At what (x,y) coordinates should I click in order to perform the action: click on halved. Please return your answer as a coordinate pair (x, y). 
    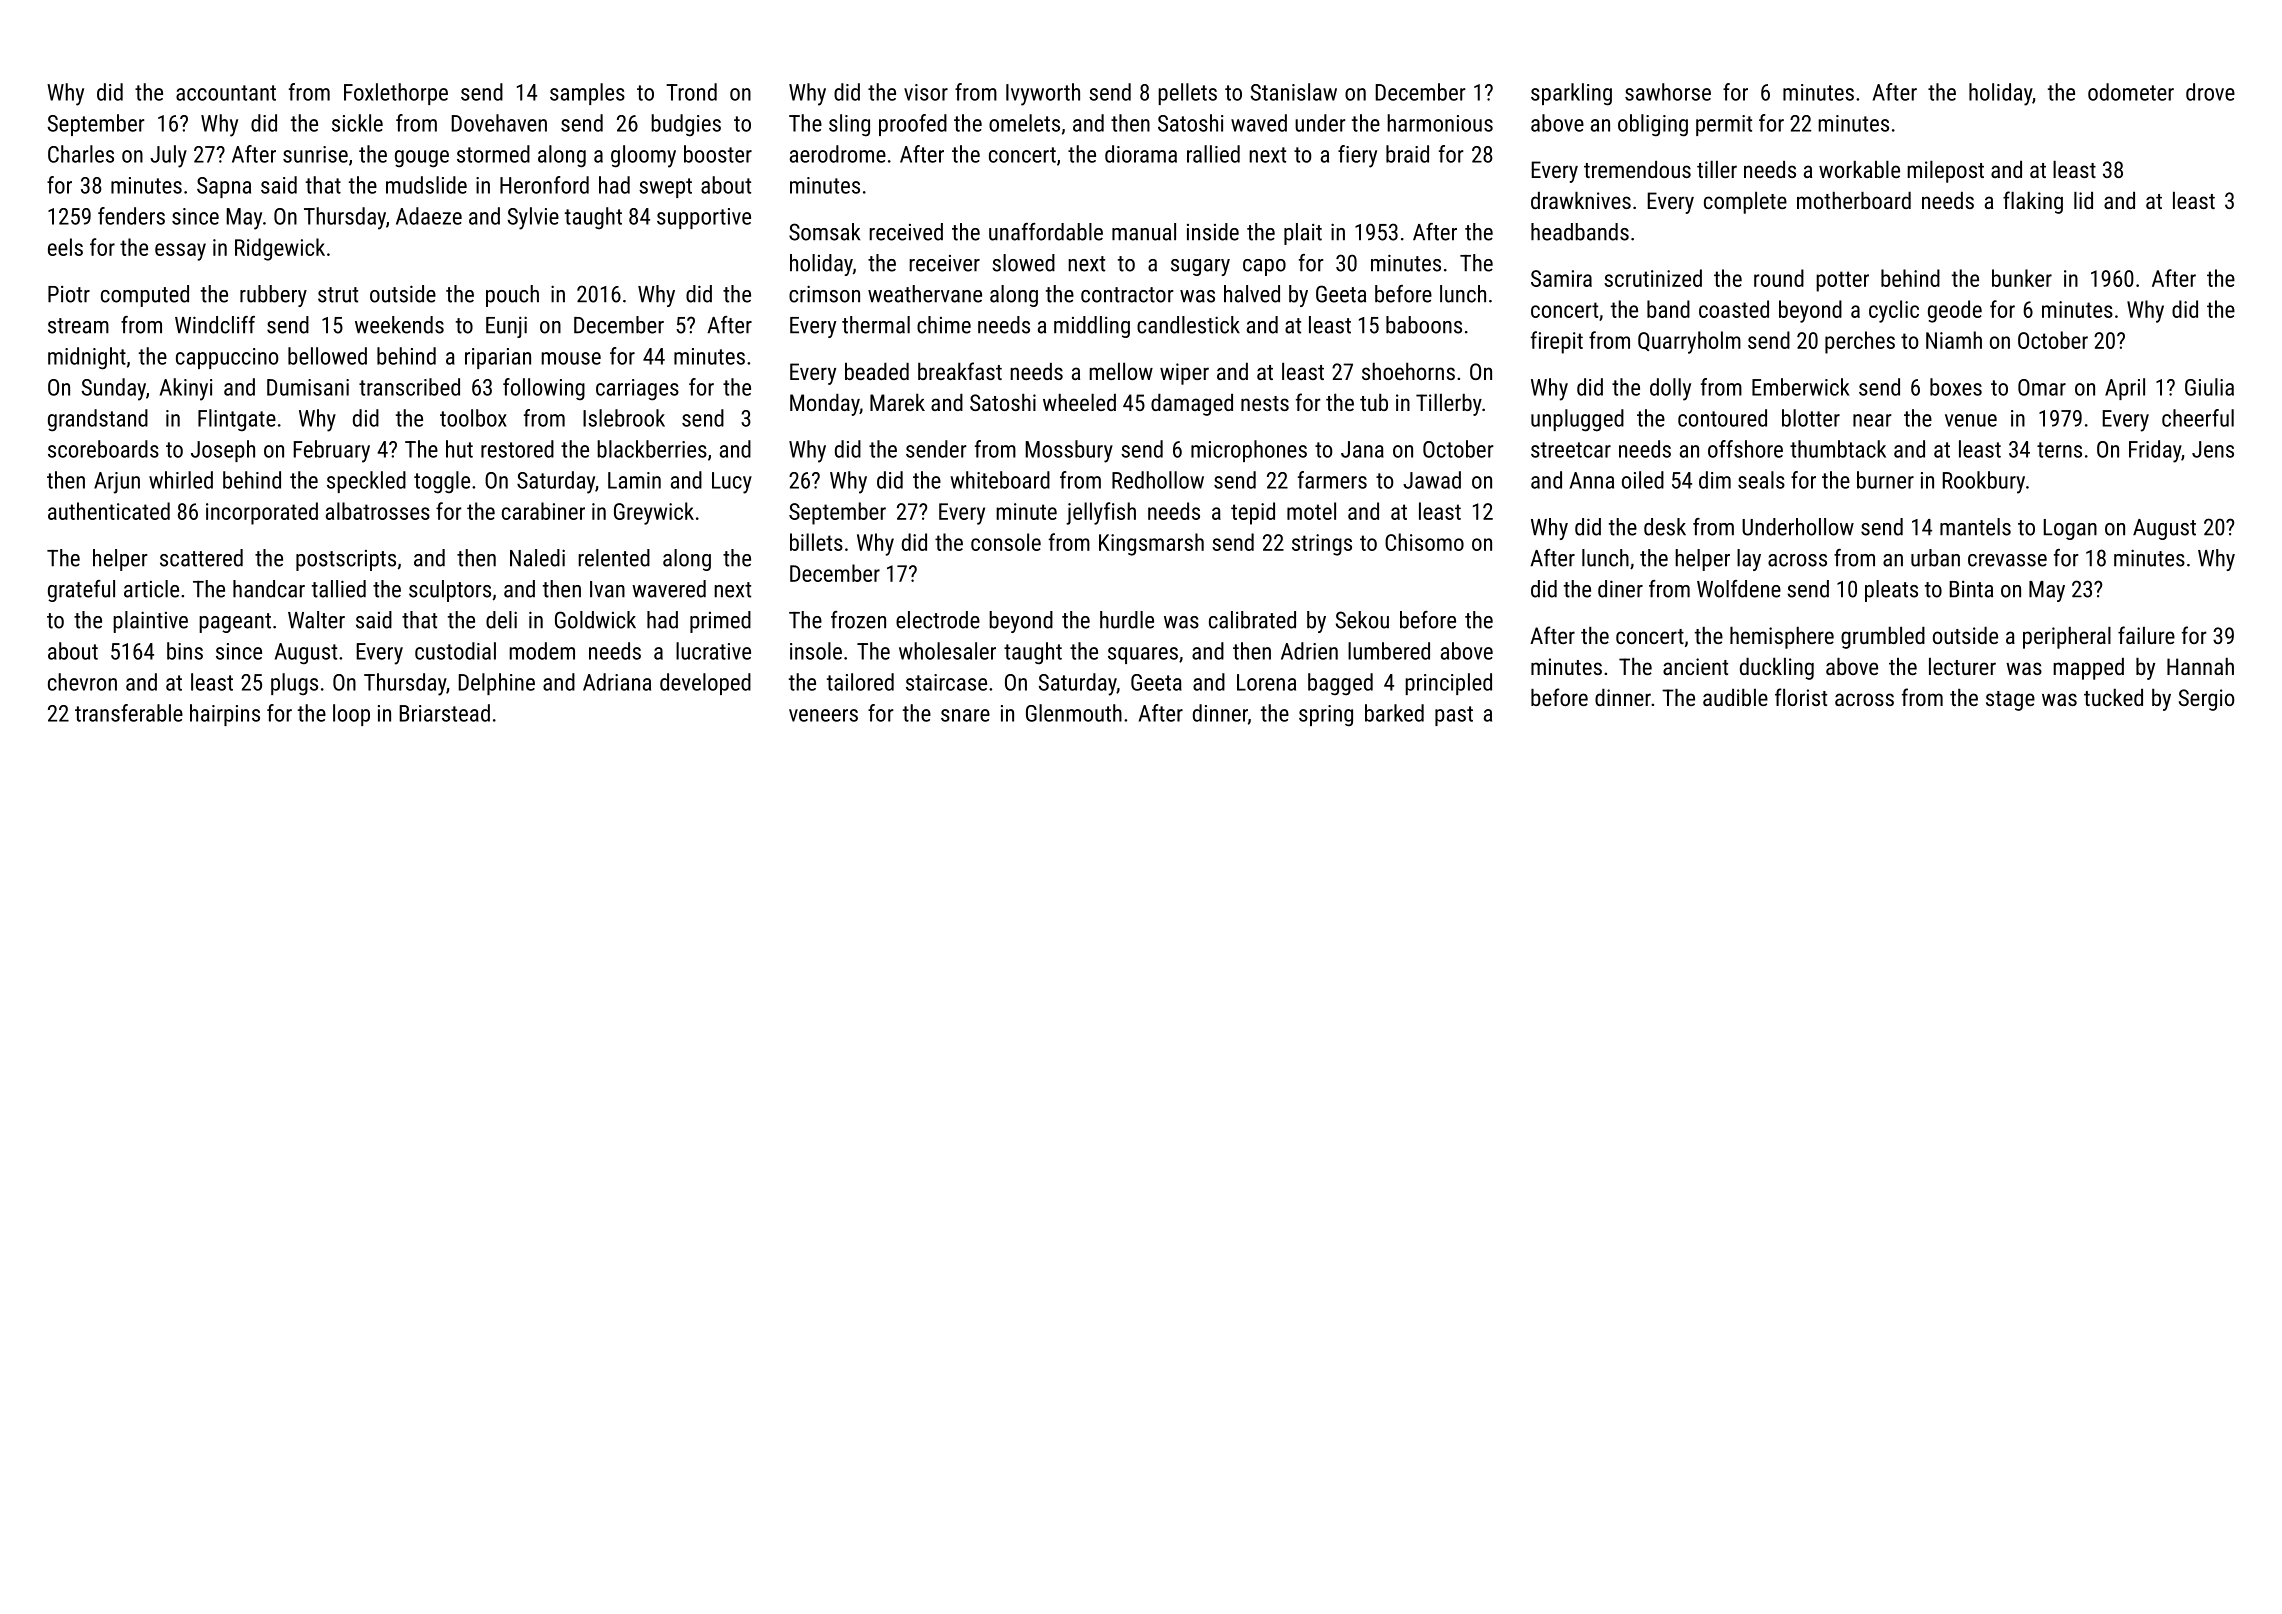
    Looking at the image, I should click on (1252, 294).
